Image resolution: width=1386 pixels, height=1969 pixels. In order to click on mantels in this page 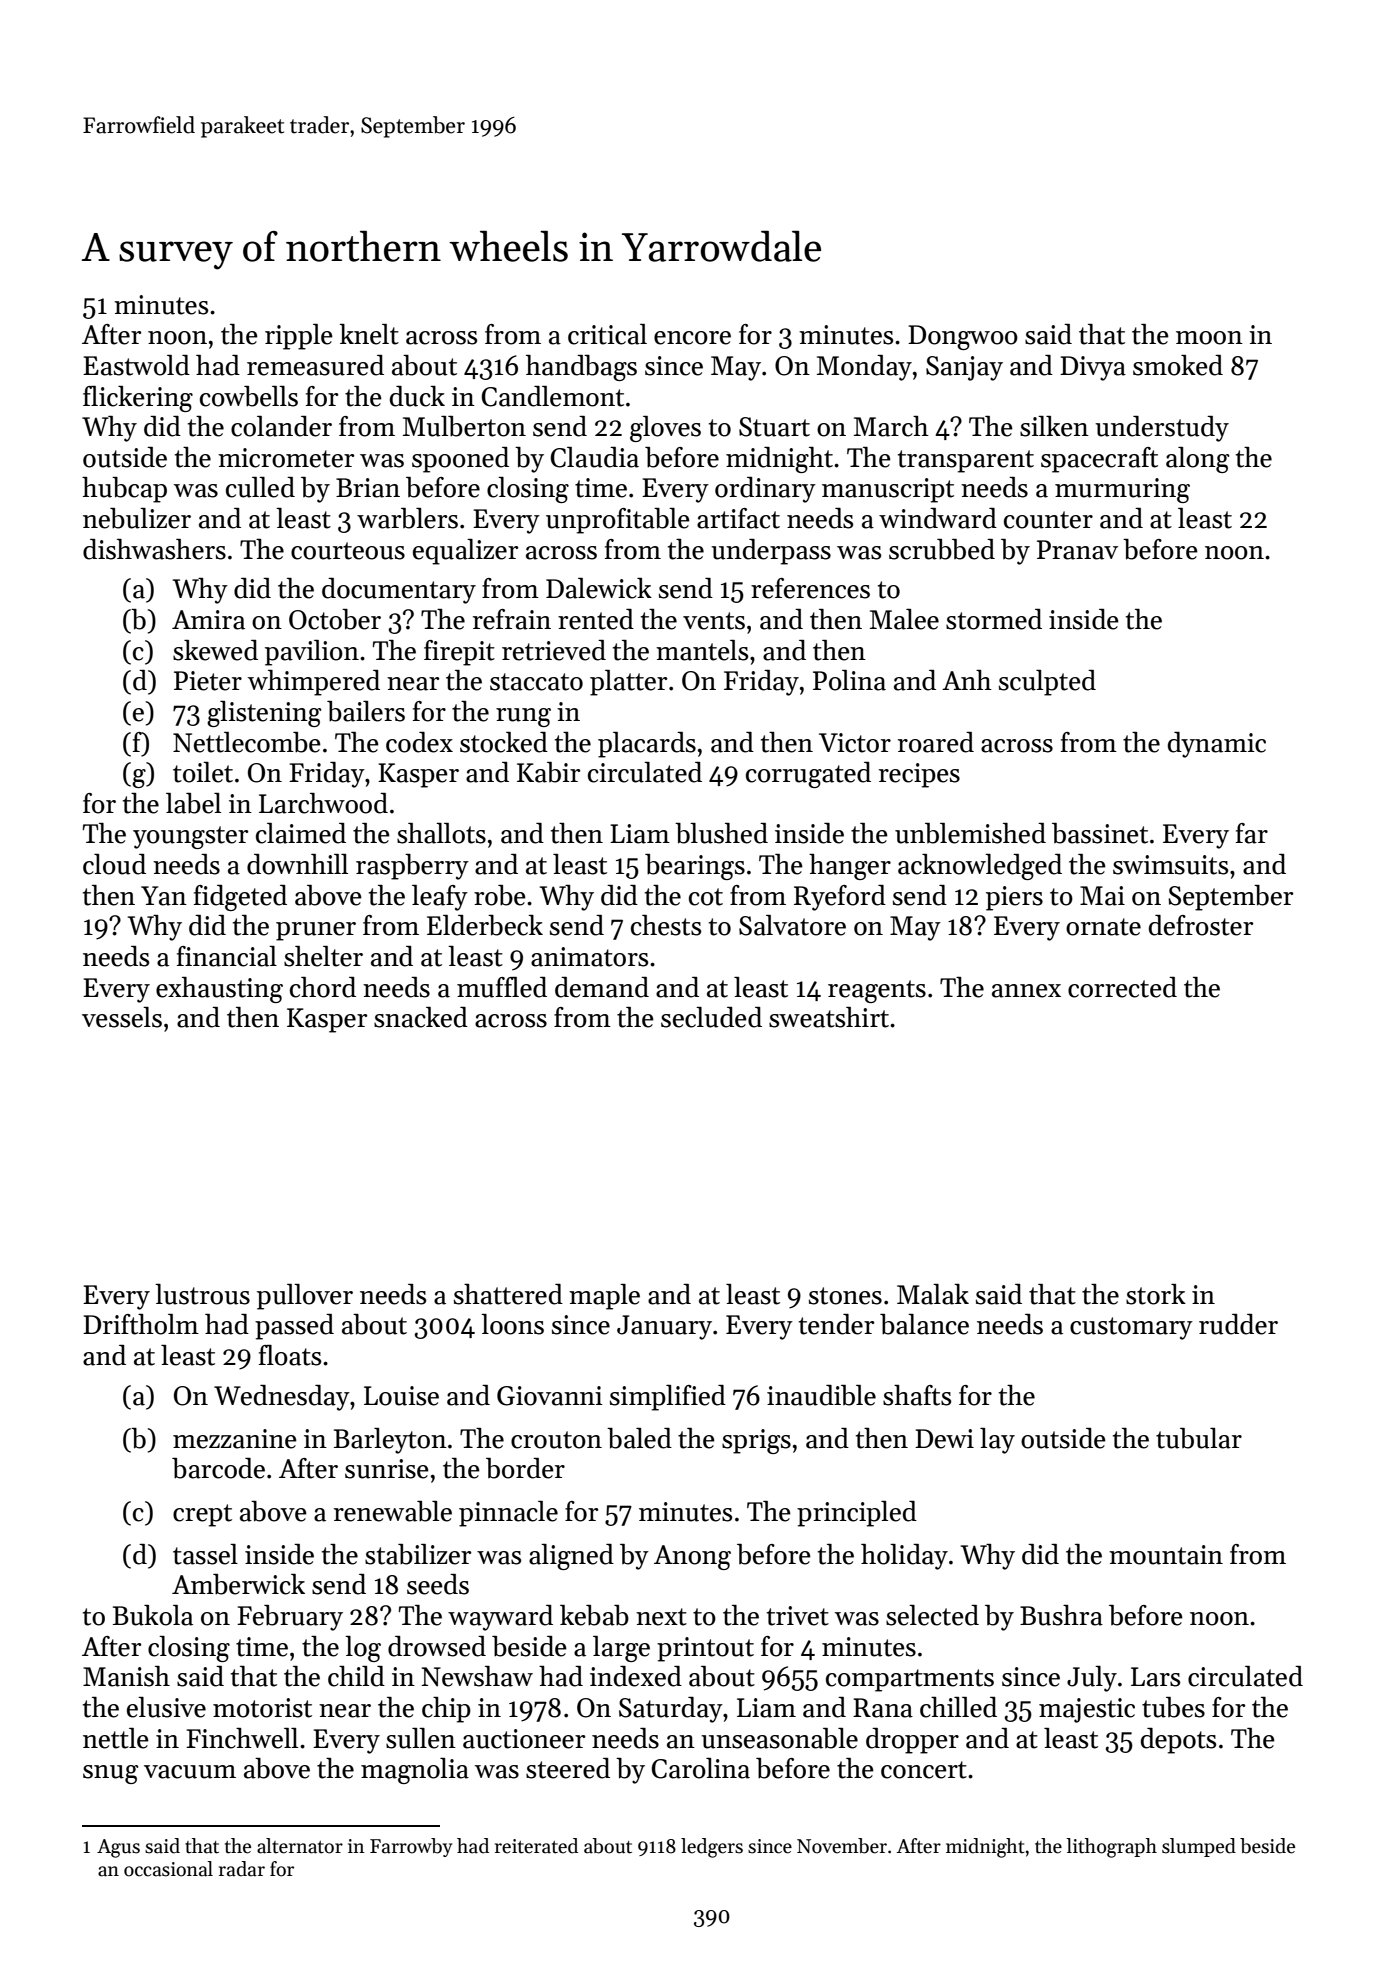, I will do `click(702, 650)`.
